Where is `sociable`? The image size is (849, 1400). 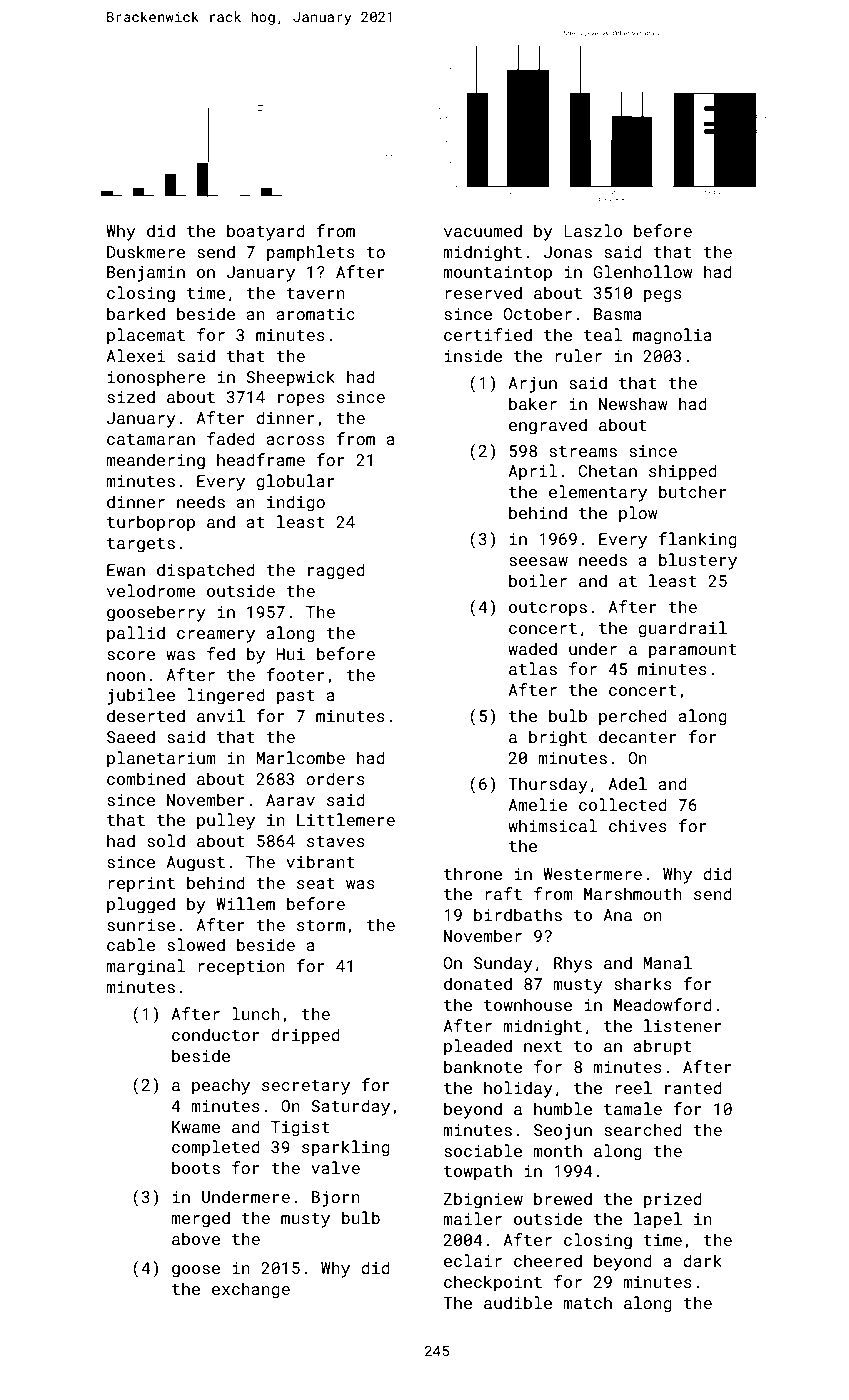 sociable is located at coordinates (483, 1150).
